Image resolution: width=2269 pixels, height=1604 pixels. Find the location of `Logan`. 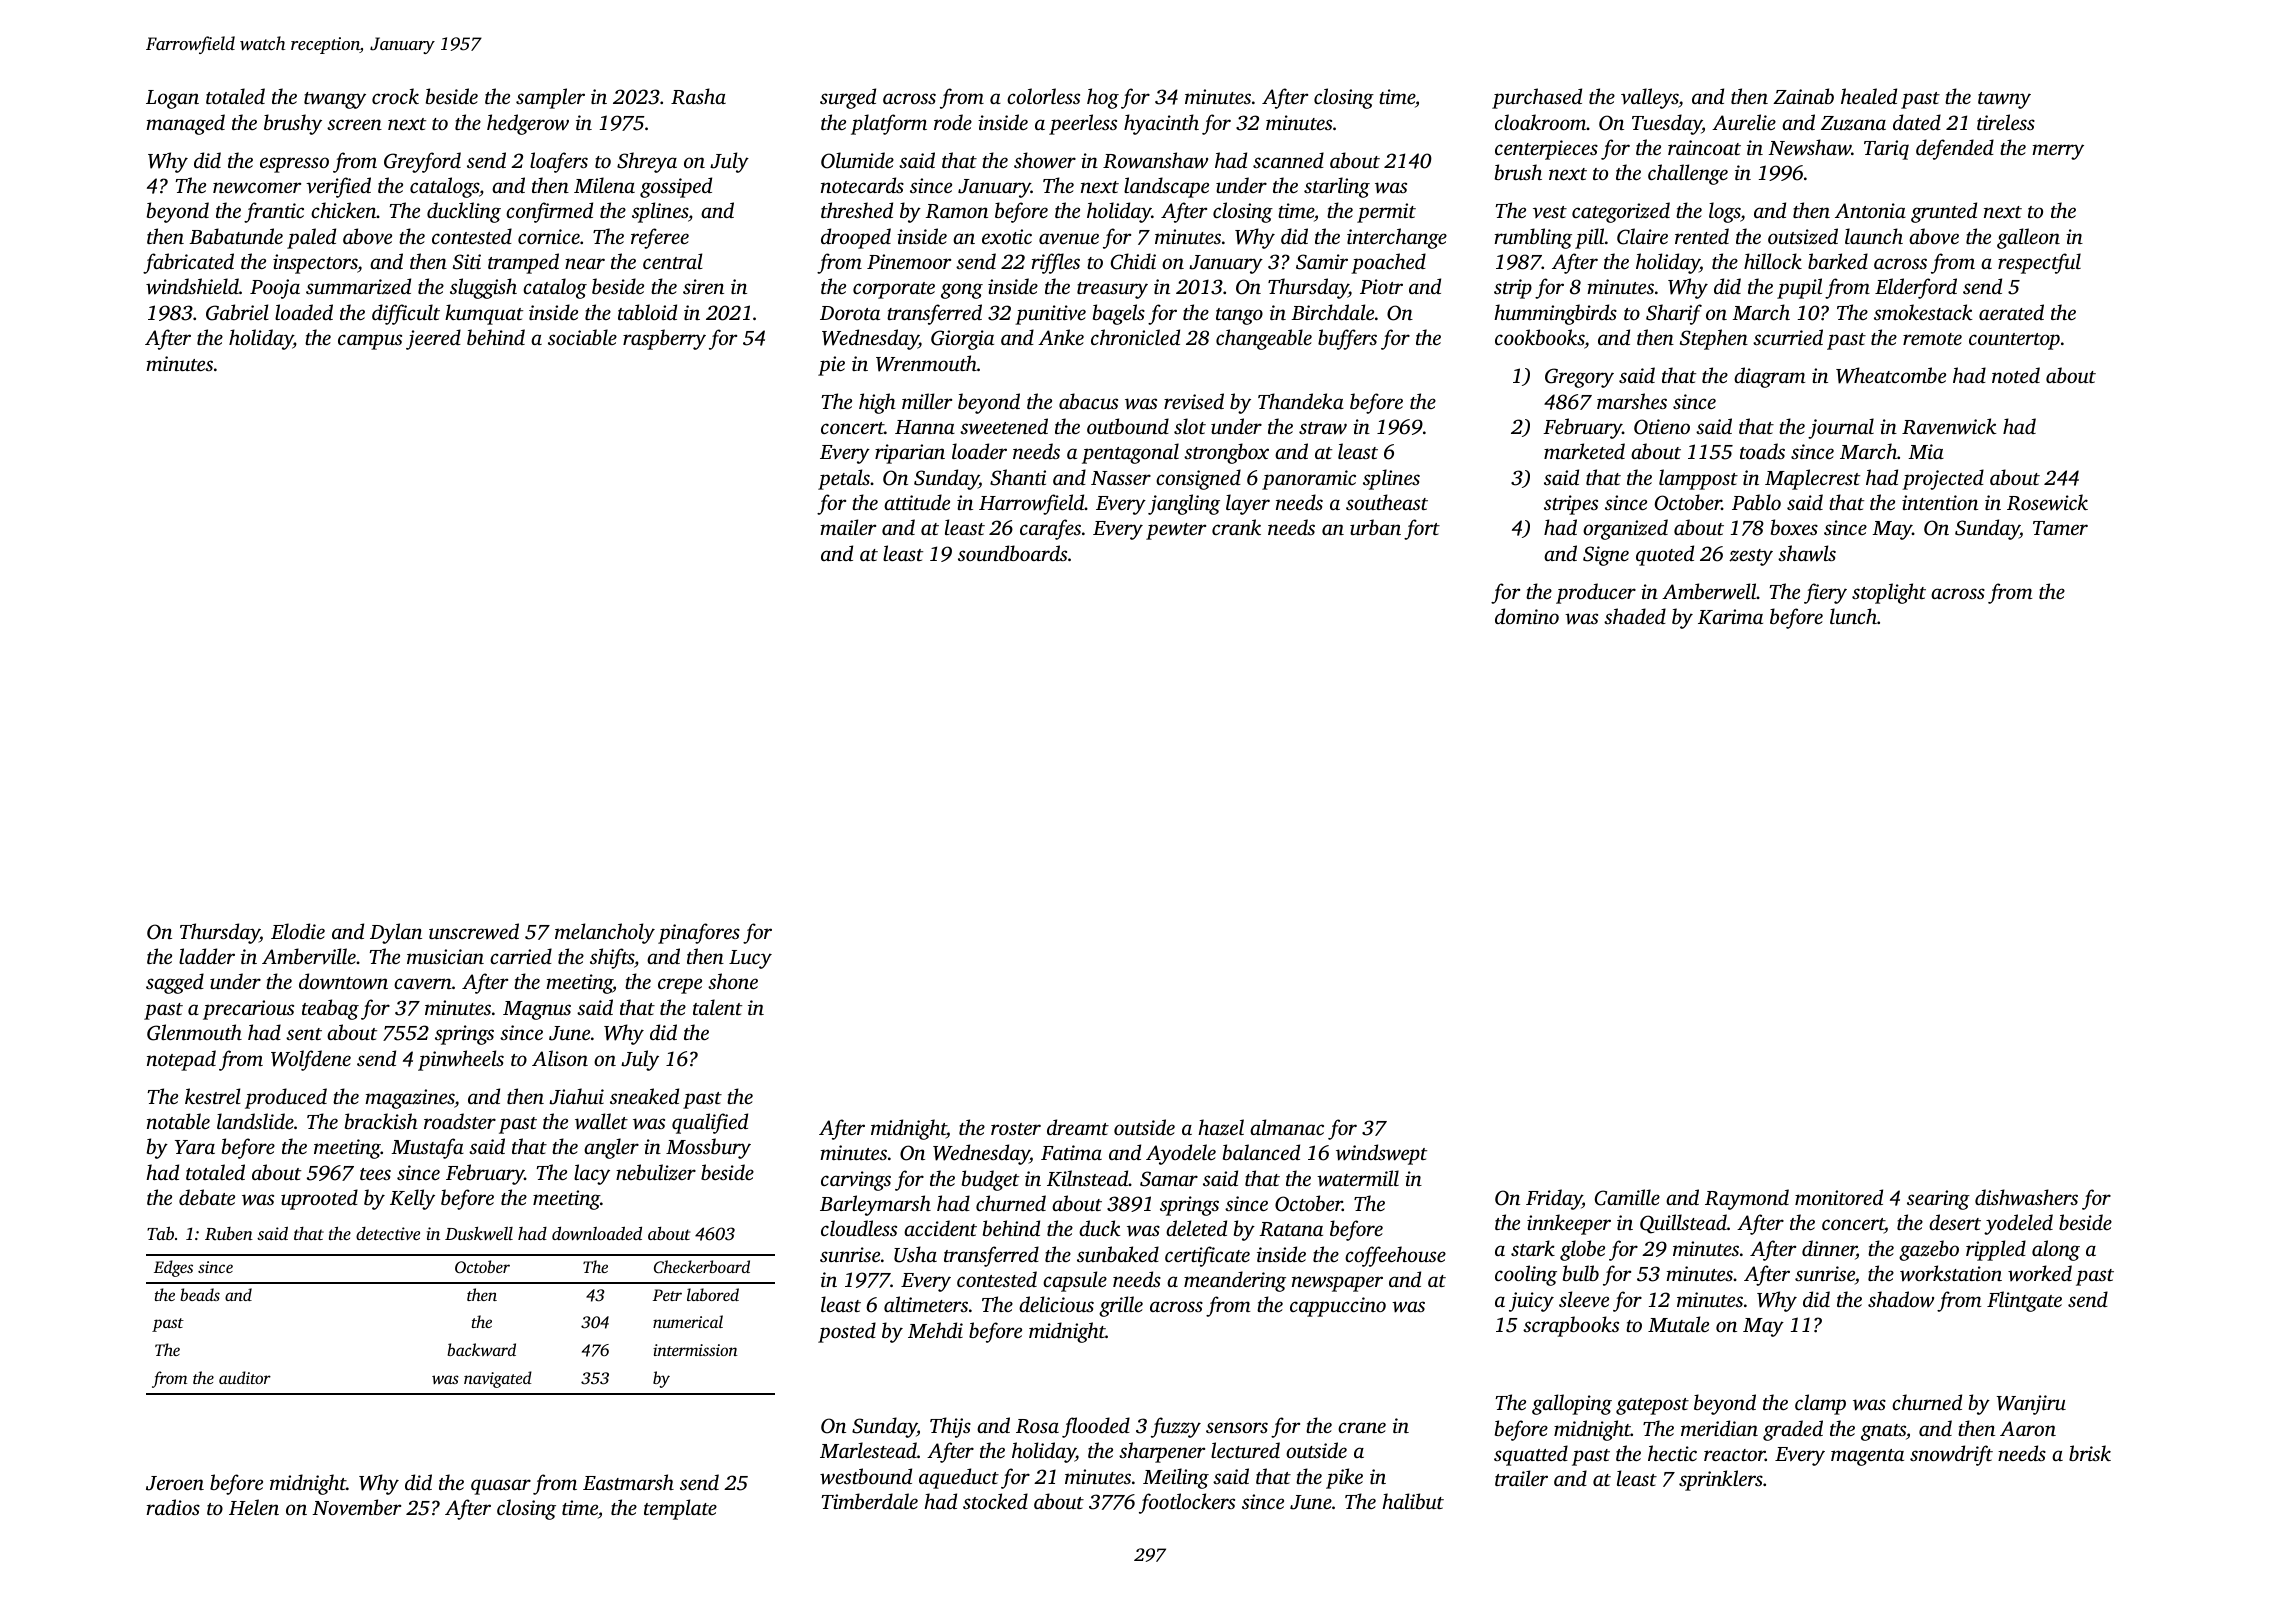

Logan is located at coordinates (172, 99).
